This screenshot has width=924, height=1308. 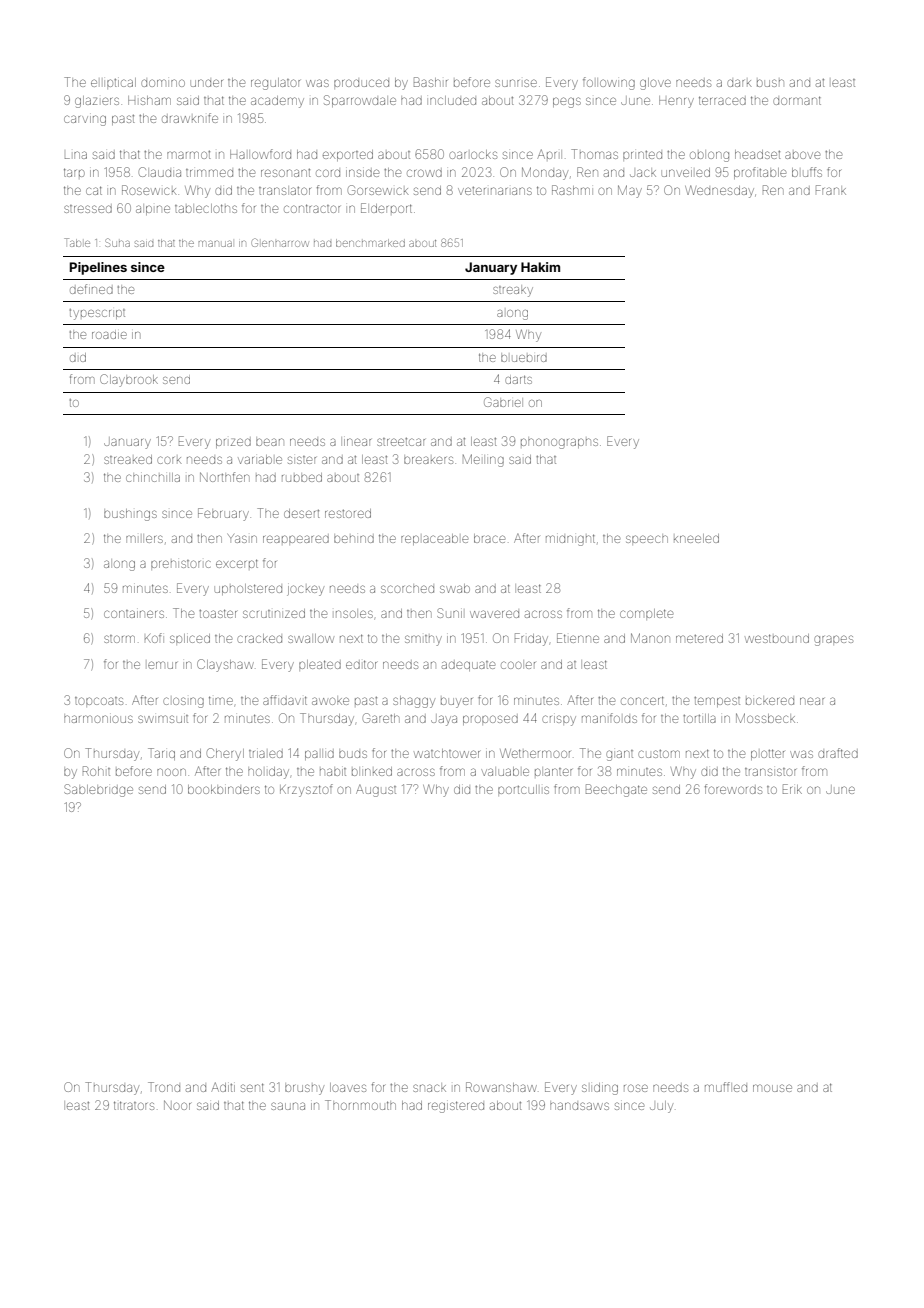 I want to click on titrators, so click(x=134, y=1105).
